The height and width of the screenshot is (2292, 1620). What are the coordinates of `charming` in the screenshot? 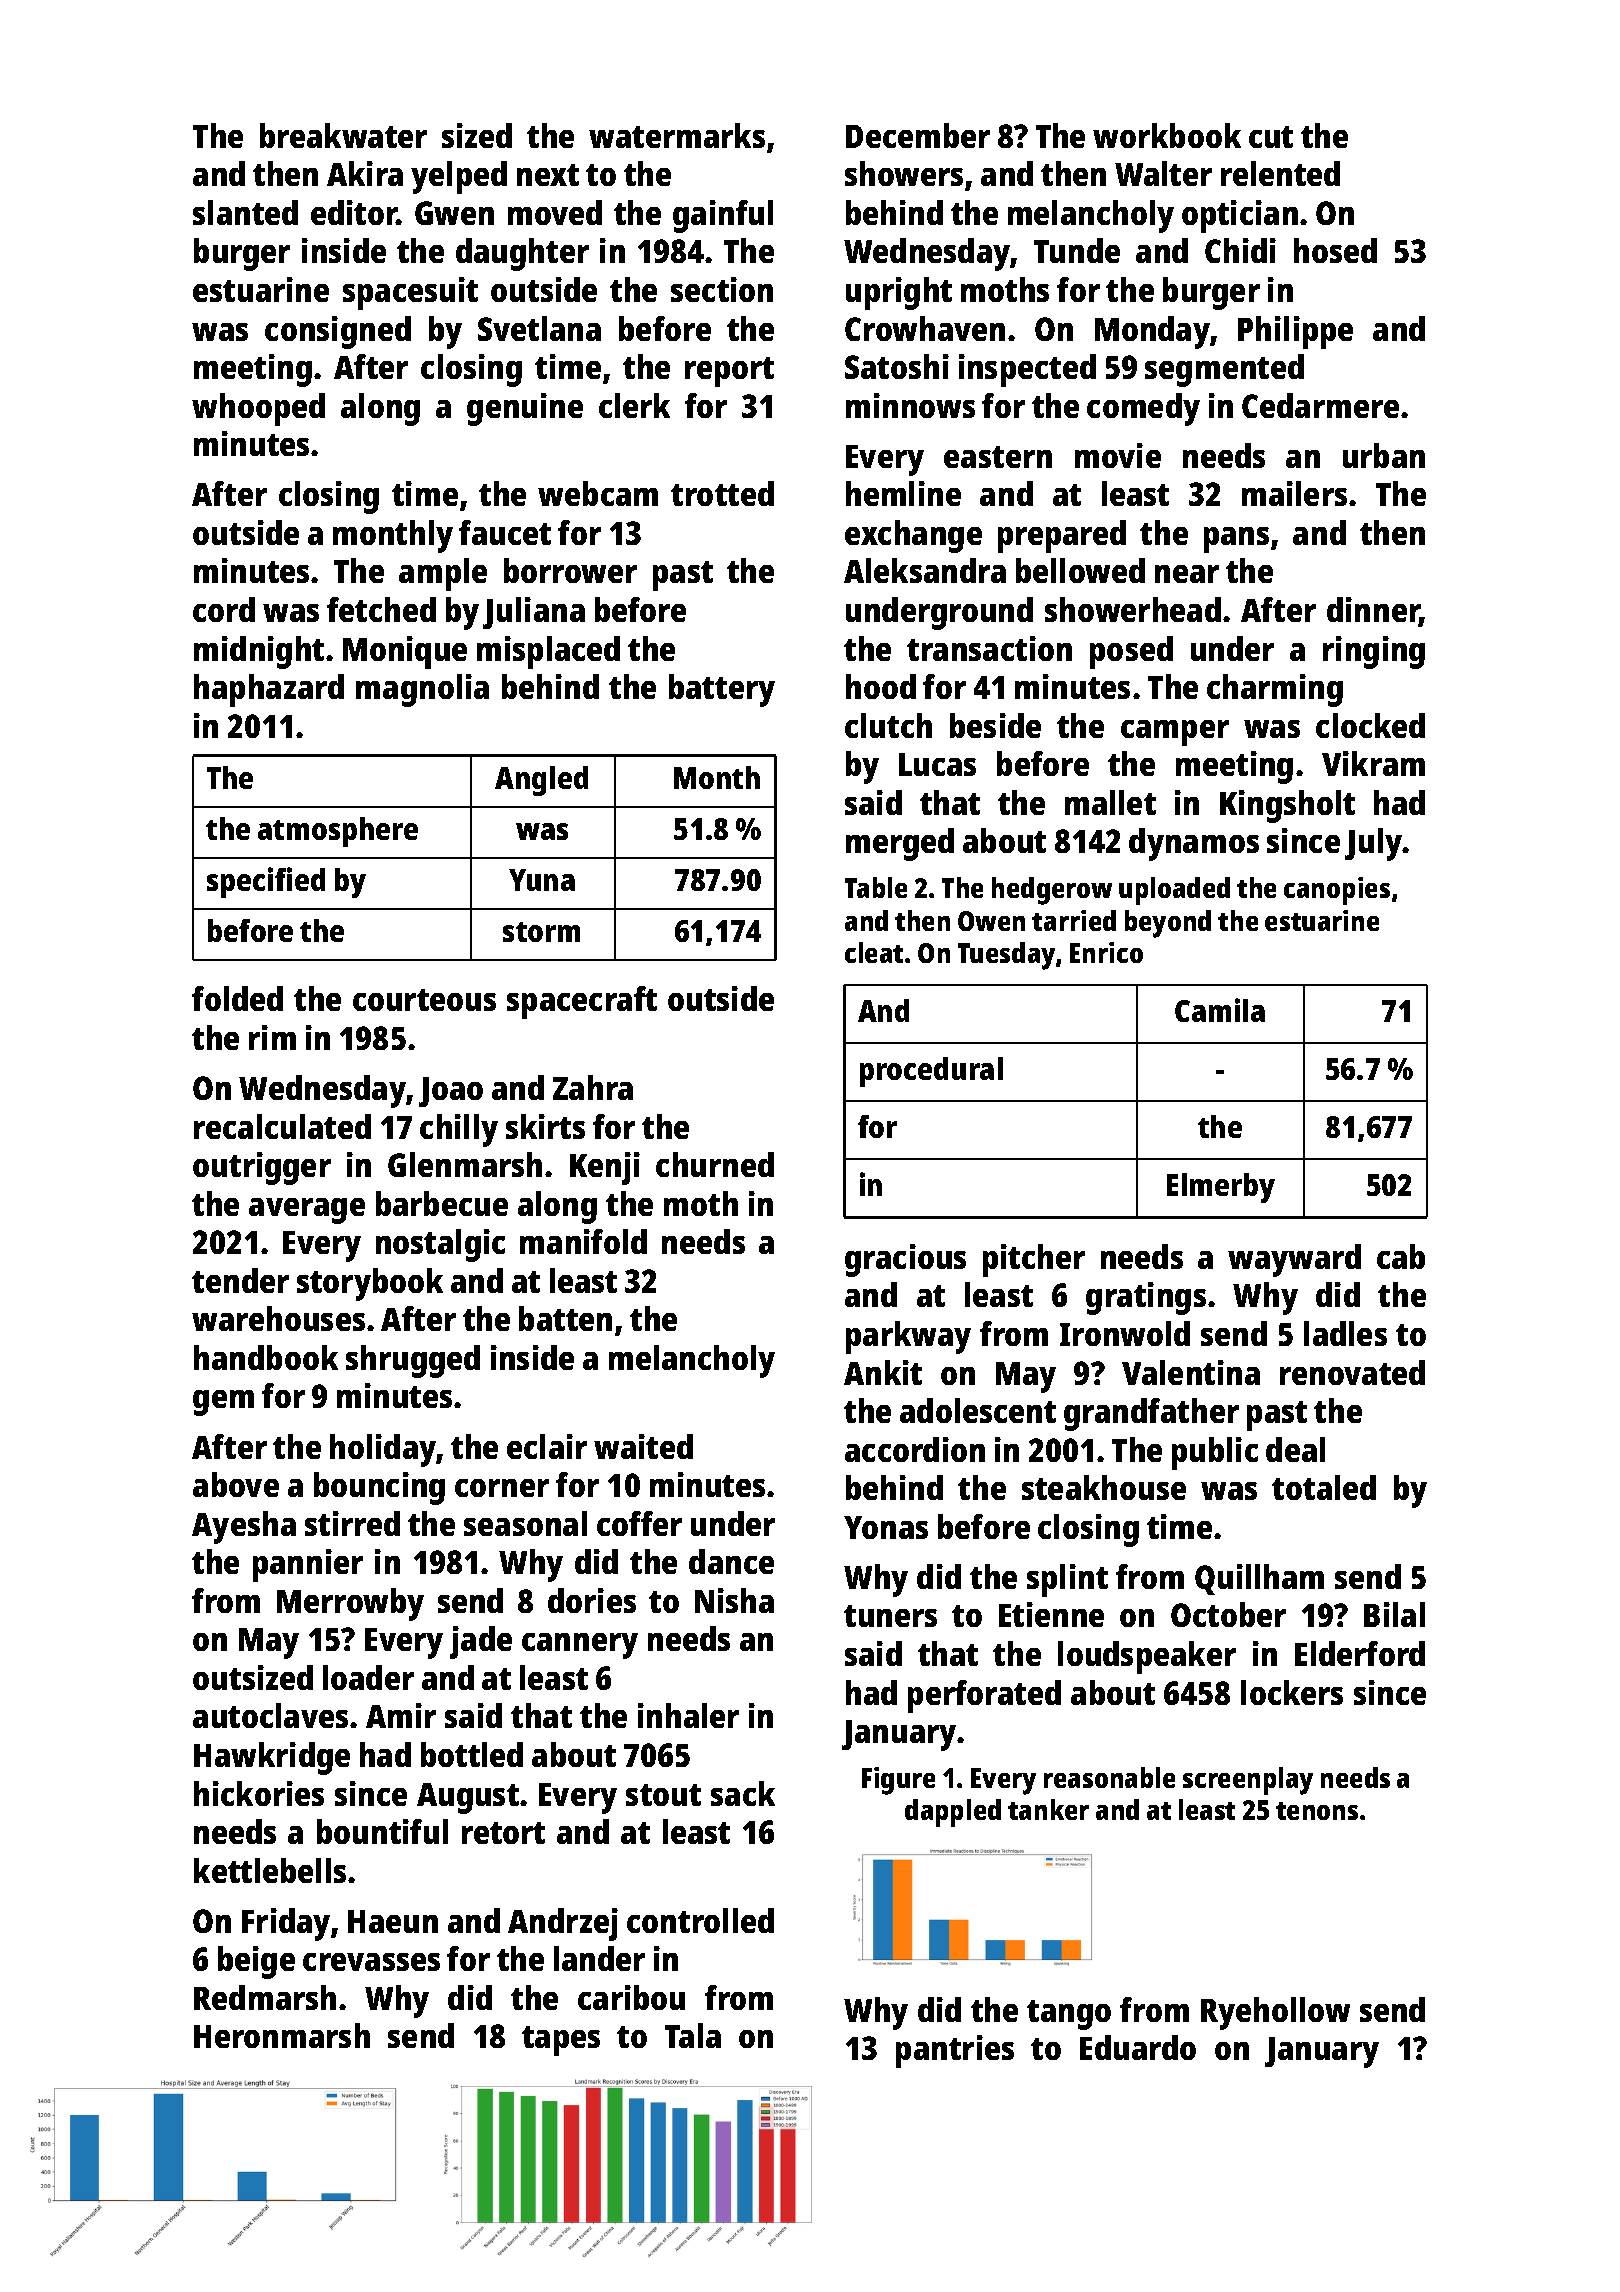 It's located at (1275, 690).
